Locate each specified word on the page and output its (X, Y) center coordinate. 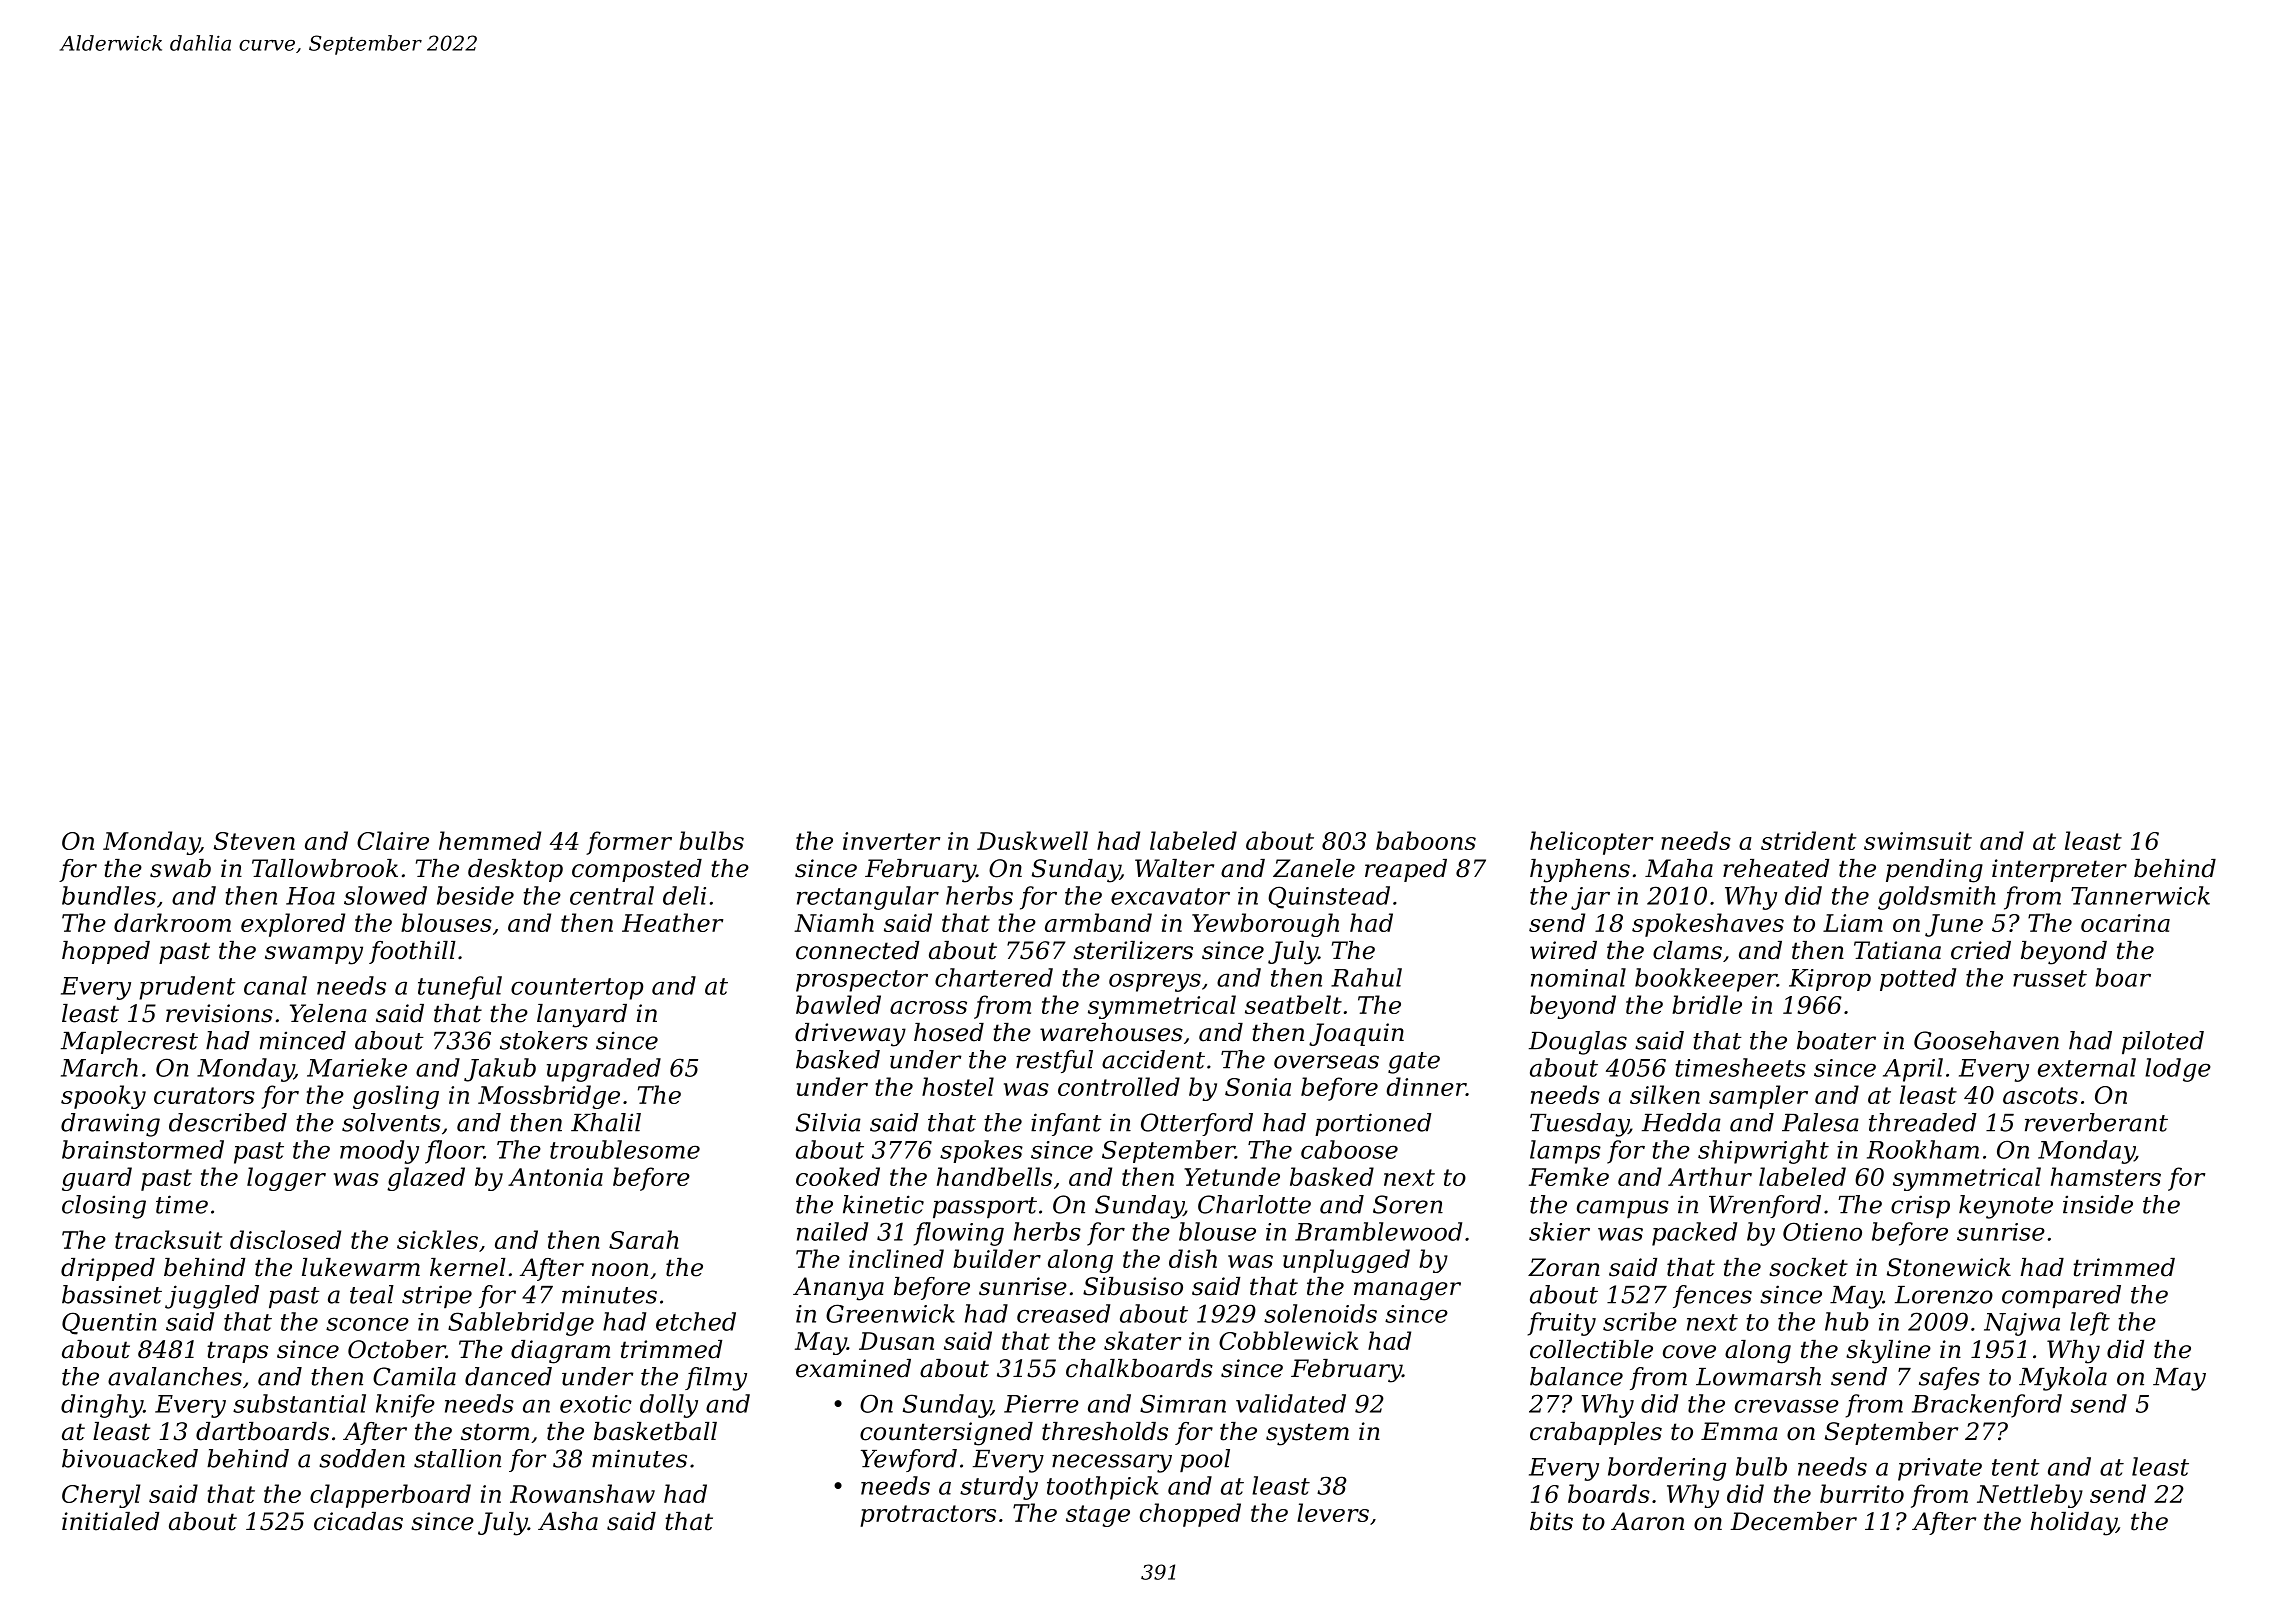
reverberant (2096, 1122)
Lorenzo (1944, 1295)
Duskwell (1032, 840)
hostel (958, 1086)
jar (1590, 898)
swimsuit (1918, 841)
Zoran (1564, 1267)
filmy (716, 1379)
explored (293, 925)
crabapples (1596, 1433)
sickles (437, 1239)
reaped (1406, 870)
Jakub (500, 1070)
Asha (568, 1521)
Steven (254, 841)
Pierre (1041, 1404)
